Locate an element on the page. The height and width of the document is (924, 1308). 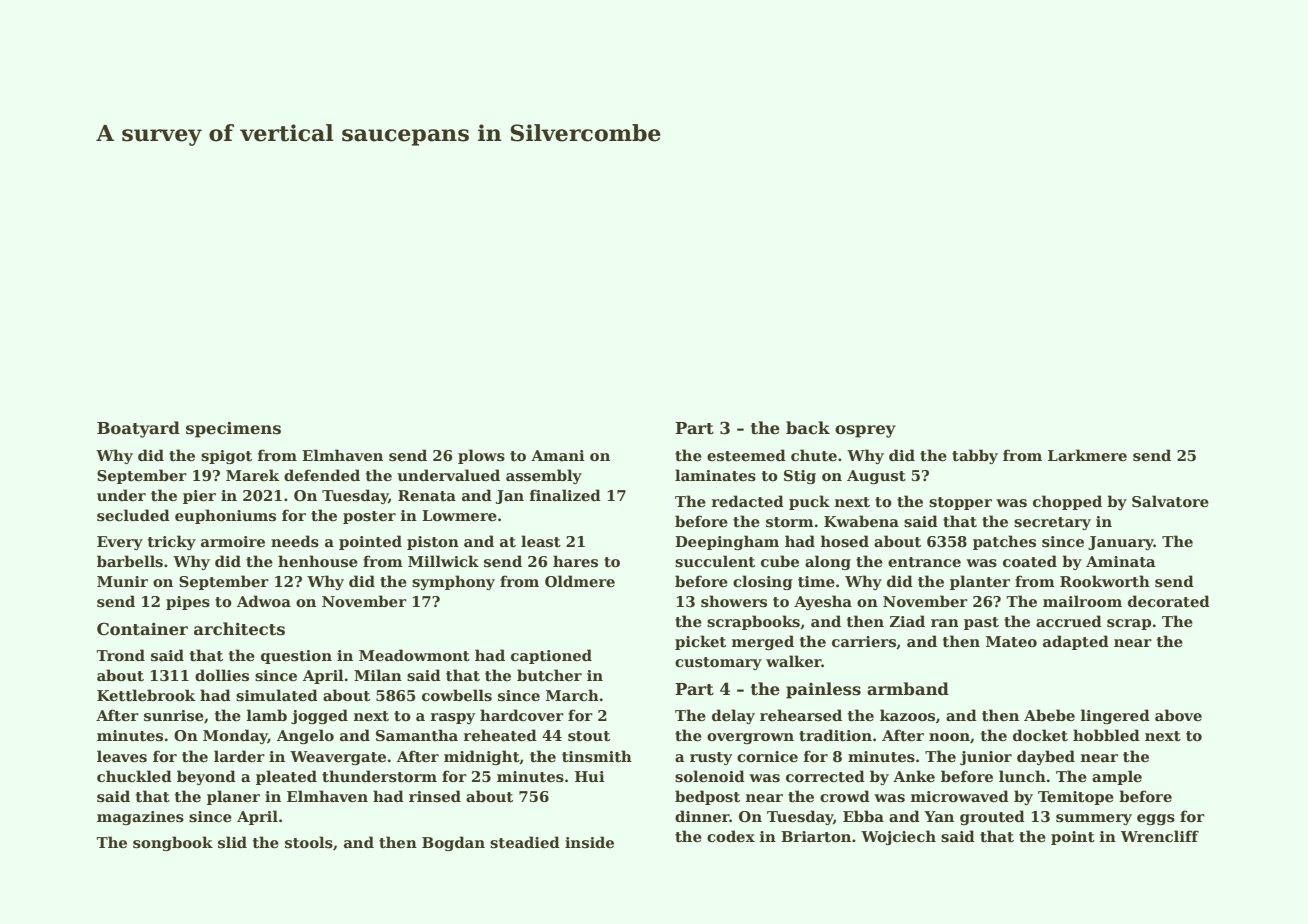
Boatyard is located at coordinates (138, 429).
